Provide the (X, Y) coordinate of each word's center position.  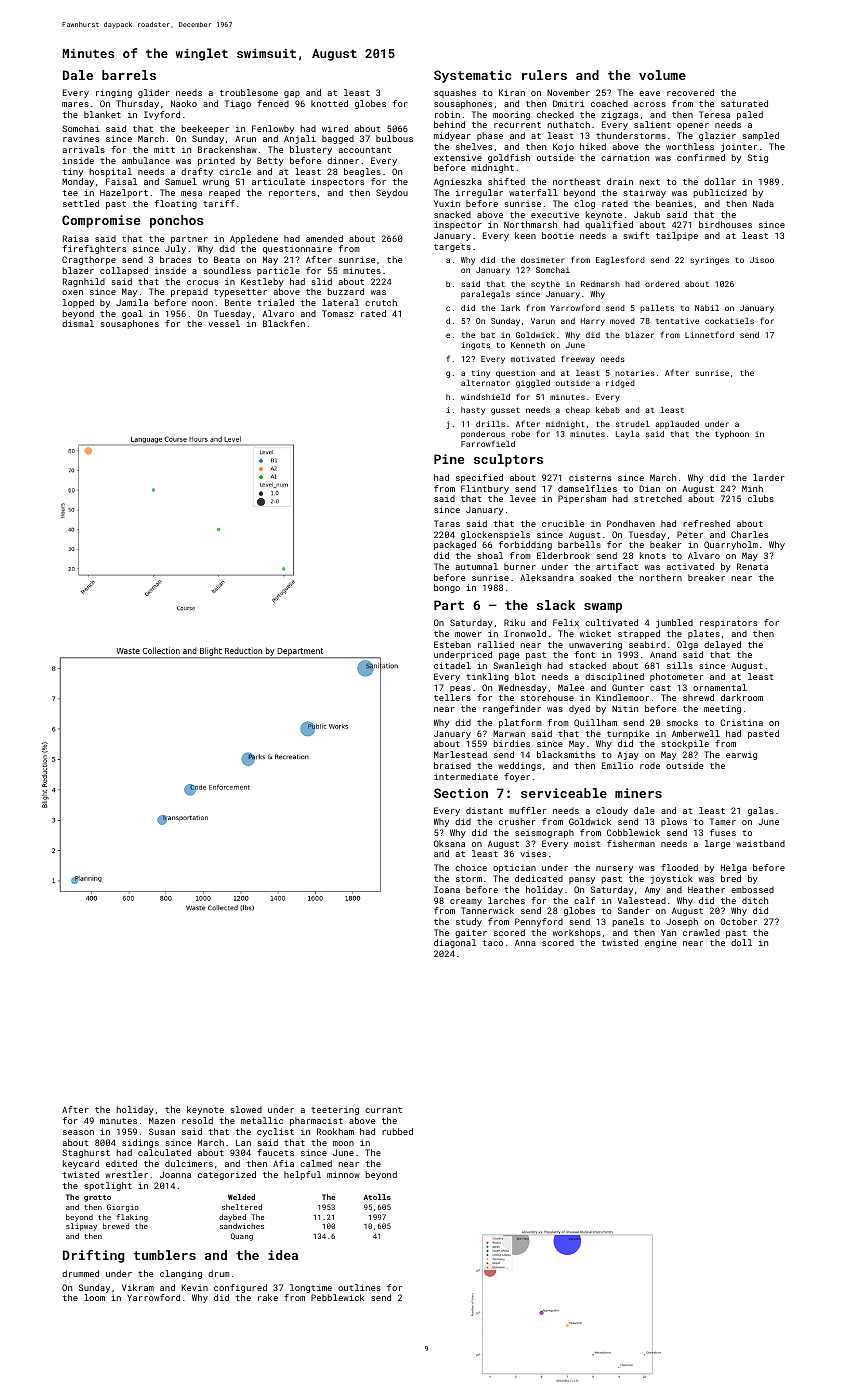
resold (197, 1120)
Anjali (300, 139)
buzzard (346, 291)
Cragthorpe (89, 260)
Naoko (184, 103)
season (78, 1132)
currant (383, 1110)
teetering (335, 1110)
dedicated (539, 878)
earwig (741, 755)
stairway (644, 194)
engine (661, 943)
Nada (763, 203)
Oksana (449, 843)
